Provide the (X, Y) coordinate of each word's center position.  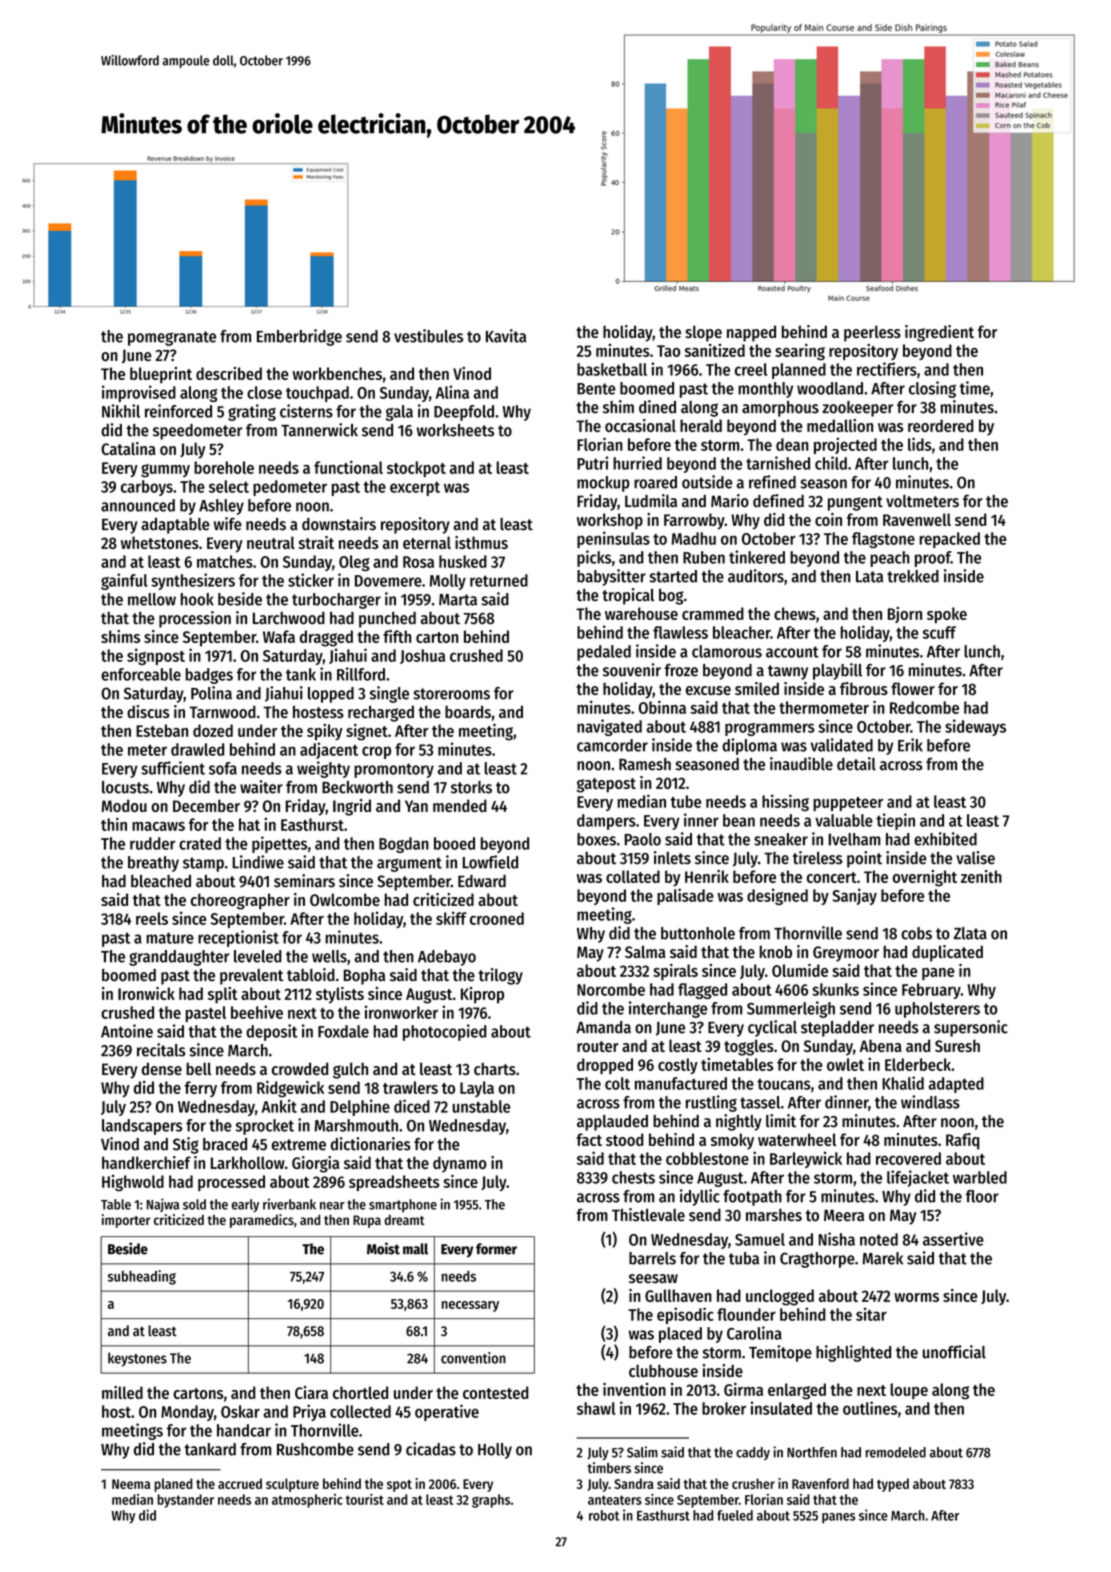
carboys (147, 488)
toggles (749, 1047)
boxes (596, 839)
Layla (477, 1089)
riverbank (289, 1204)
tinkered (757, 557)
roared (655, 482)
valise (975, 858)
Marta (458, 600)
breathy (153, 864)
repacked (949, 540)
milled (122, 1392)
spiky (325, 732)
